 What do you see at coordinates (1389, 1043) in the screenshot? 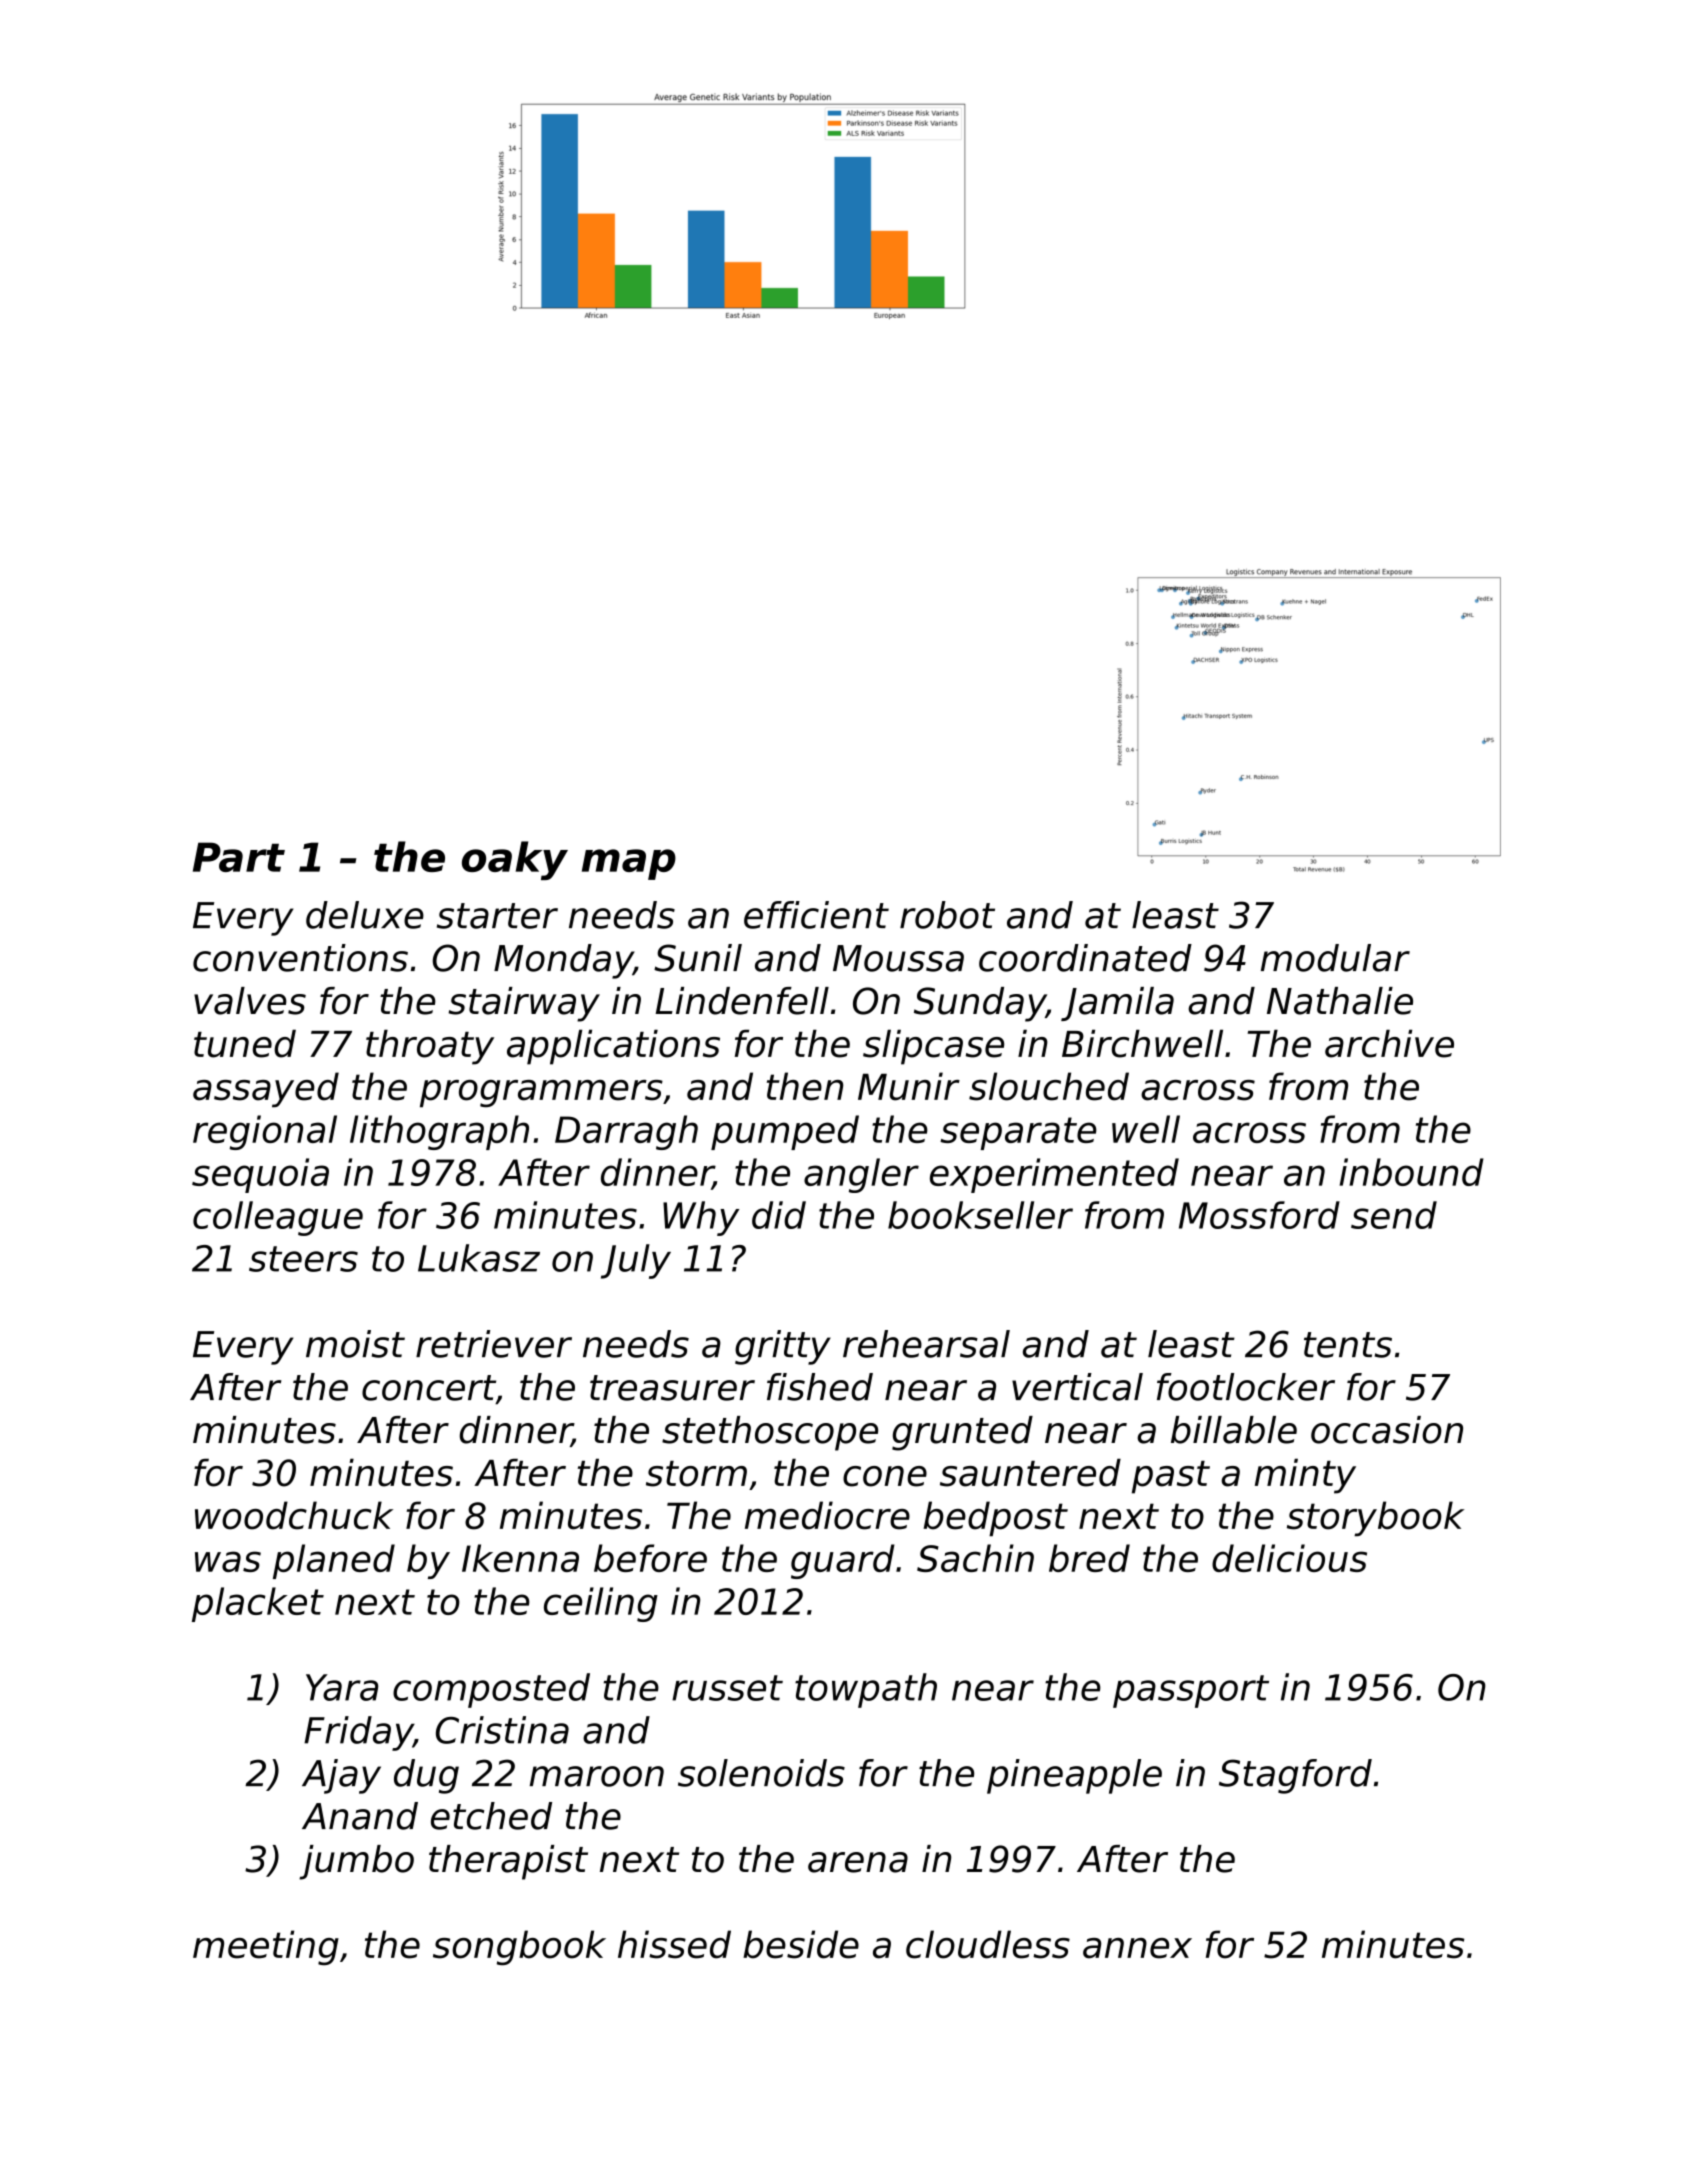
I see `archive` at bounding box center [1389, 1043].
